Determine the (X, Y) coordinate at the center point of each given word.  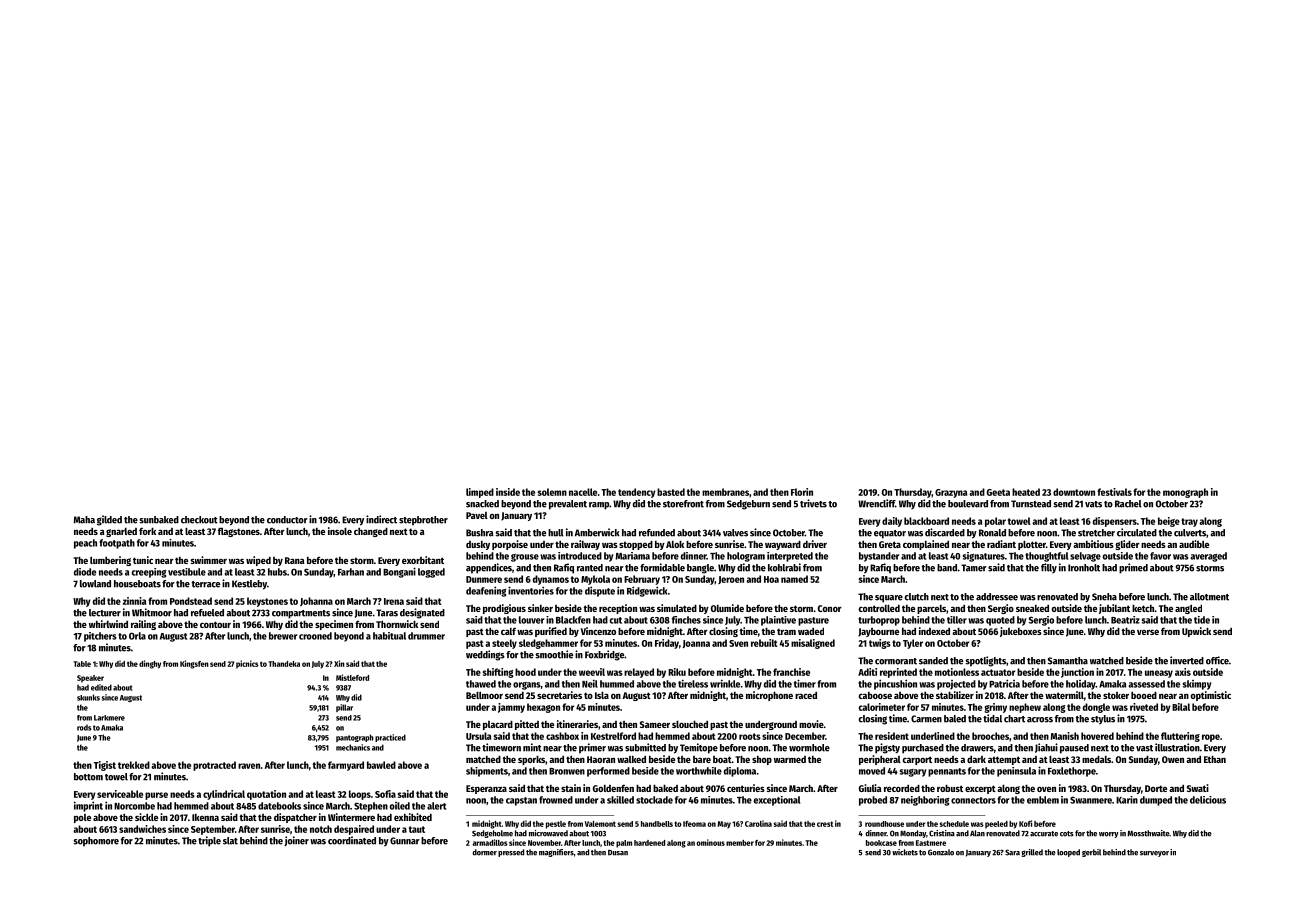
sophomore (96, 842)
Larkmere (109, 718)
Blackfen (573, 620)
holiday (1081, 685)
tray (1189, 522)
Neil (590, 683)
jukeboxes (1021, 632)
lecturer (105, 613)
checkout (199, 520)
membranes (725, 492)
